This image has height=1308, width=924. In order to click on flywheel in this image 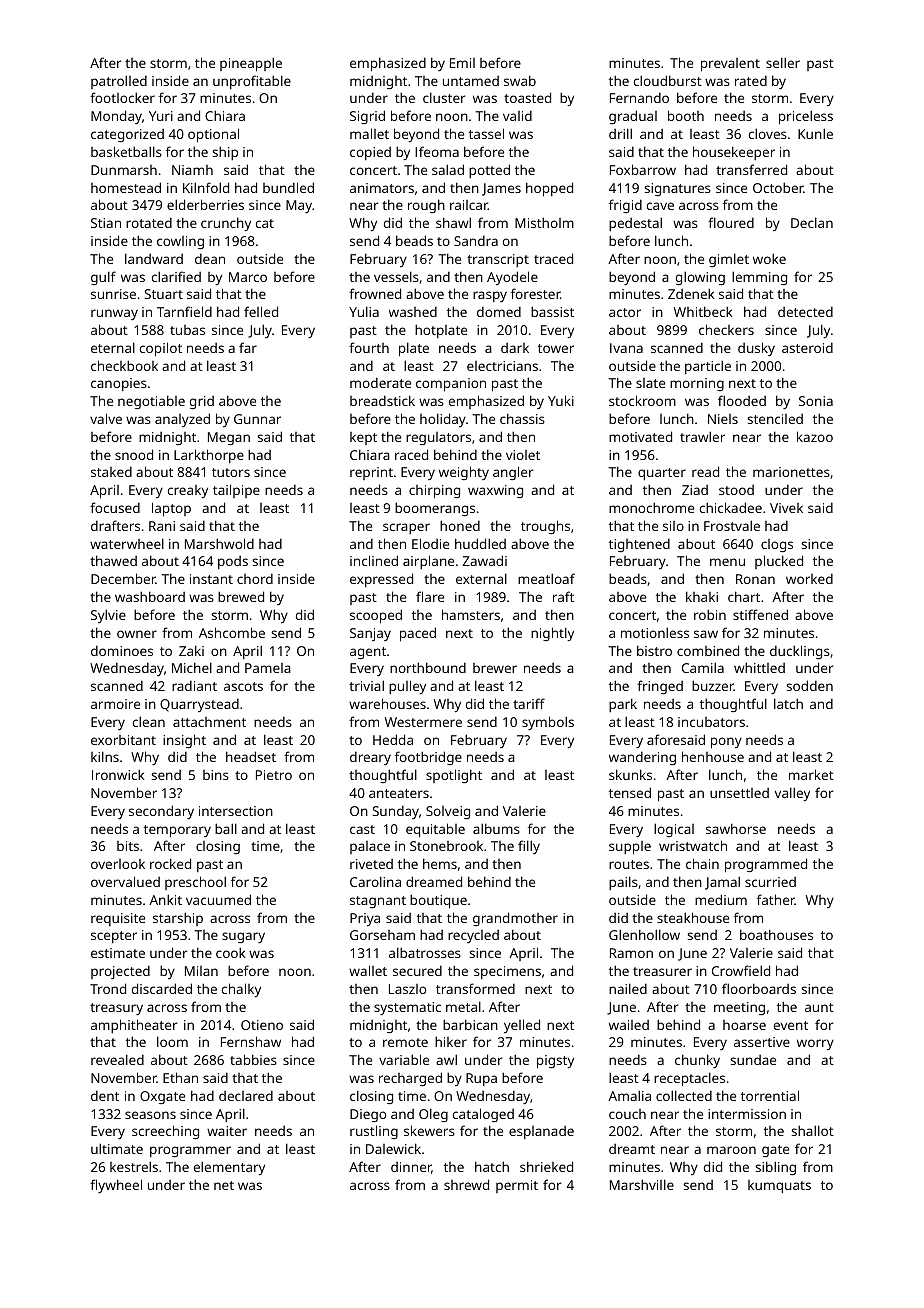, I will do `click(116, 1186)`.
